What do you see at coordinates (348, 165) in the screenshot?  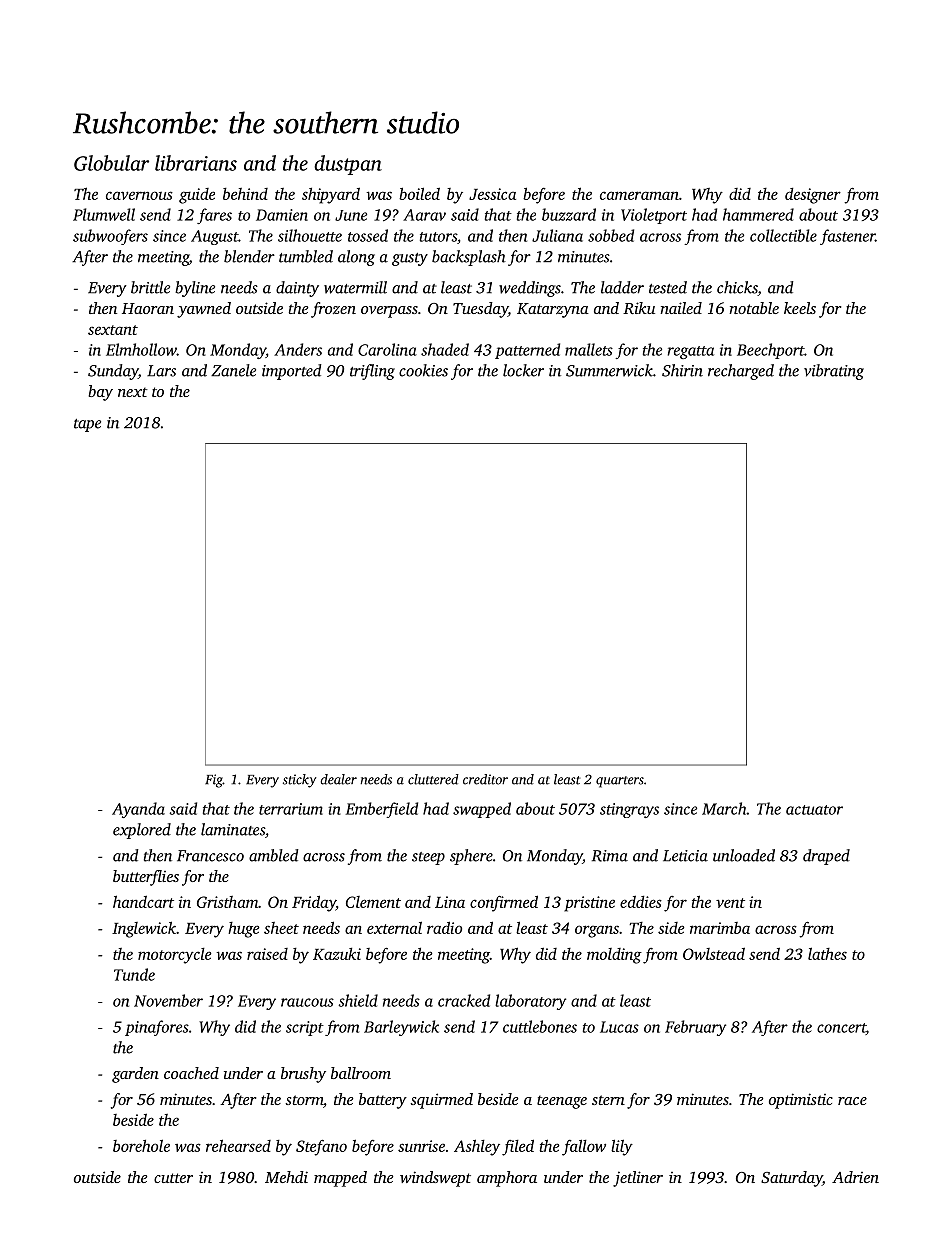 I see `dustpan` at bounding box center [348, 165].
